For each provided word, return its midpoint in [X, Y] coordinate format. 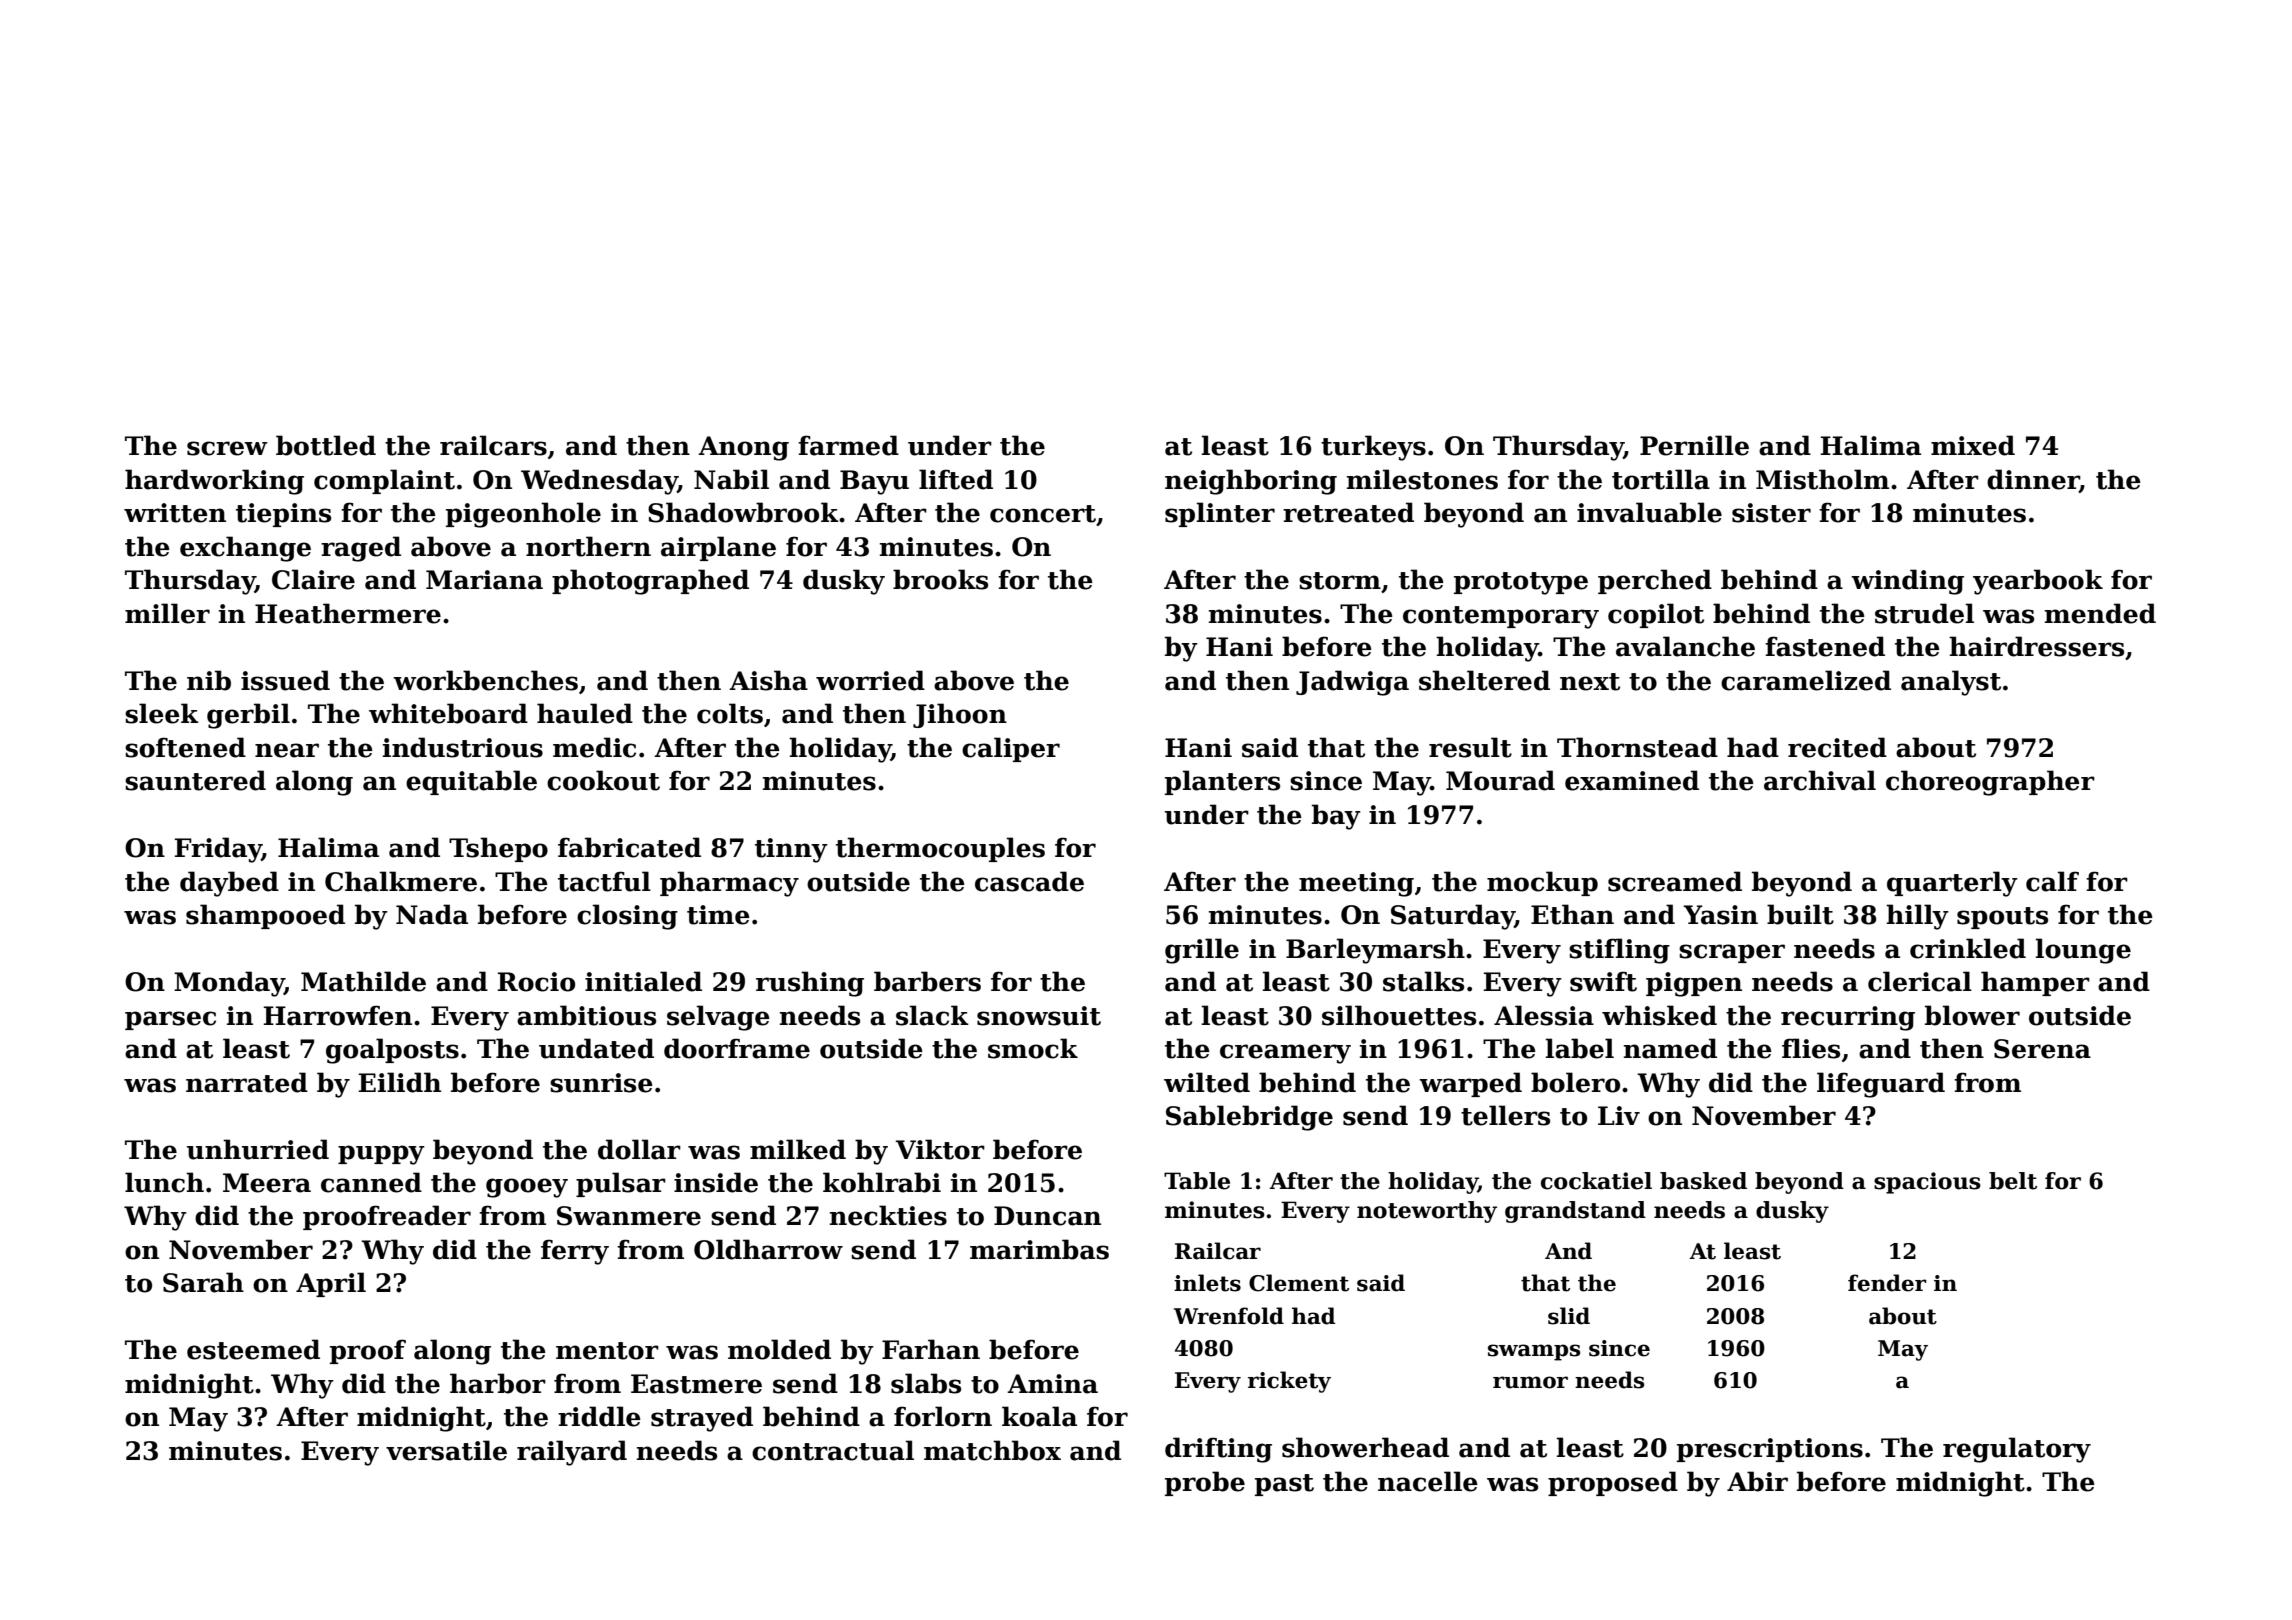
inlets [1207, 1283]
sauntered [195, 780]
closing [627, 917]
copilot [1656, 615]
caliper [1011, 749]
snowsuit [1039, 1016]
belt [2013, 1181]
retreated [1348, 512]
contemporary [1501, 617]
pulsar [621, 1184]
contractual [833, 1450]
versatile [446, 1450]
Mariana [484, 580]
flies [1811, 1048]
